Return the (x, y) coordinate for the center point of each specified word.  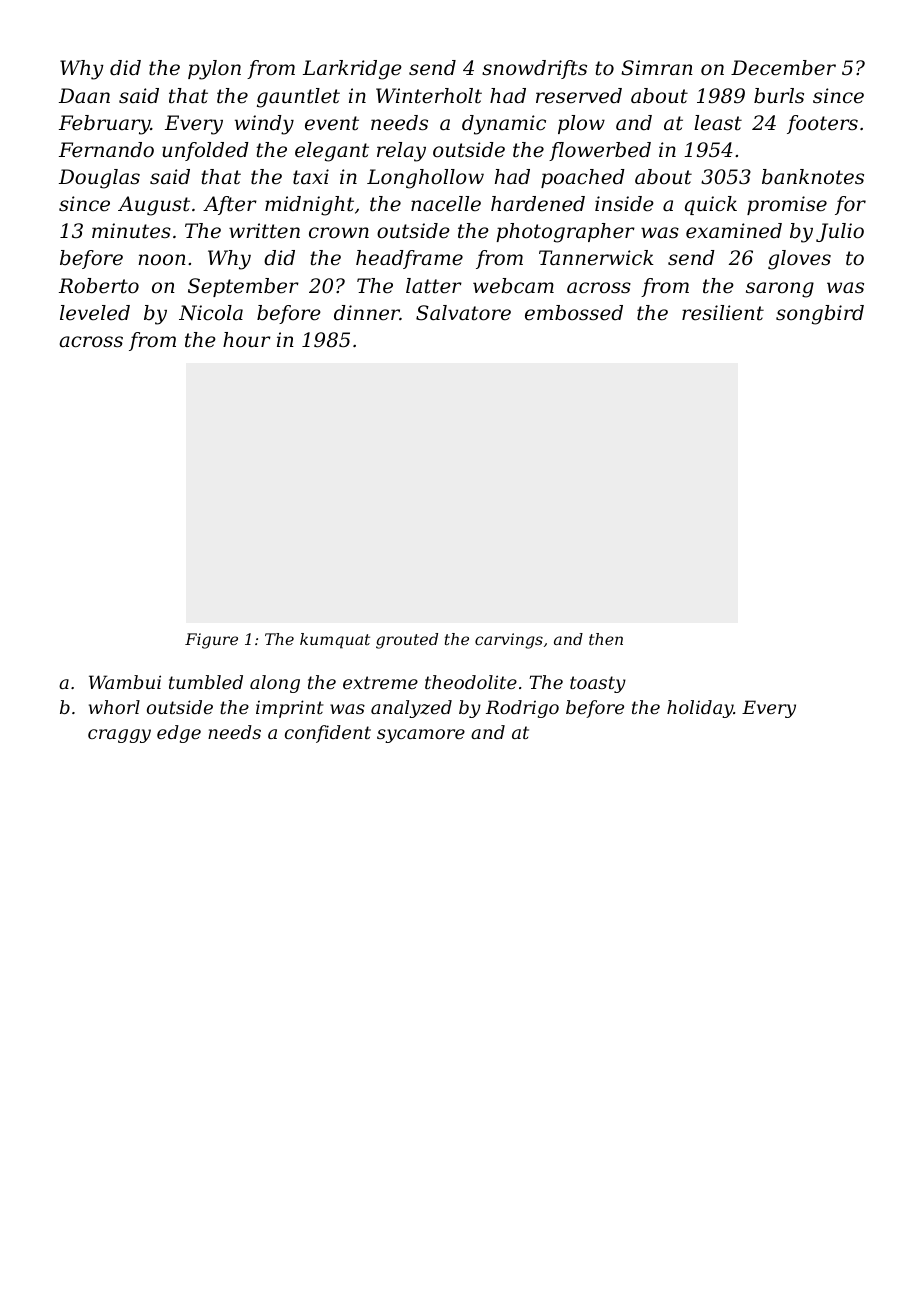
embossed (574, 313)
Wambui (125, 682)
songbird (820, 315)
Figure (211, 641)
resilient (723, 313)
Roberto (99, 286)
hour (247, 340)
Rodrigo (522, 709)
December (783, 68)
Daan (84, 96)
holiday (700, 709)
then (606, 639)
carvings (509, 641)
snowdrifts (534, 69)
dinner (367, 313)
